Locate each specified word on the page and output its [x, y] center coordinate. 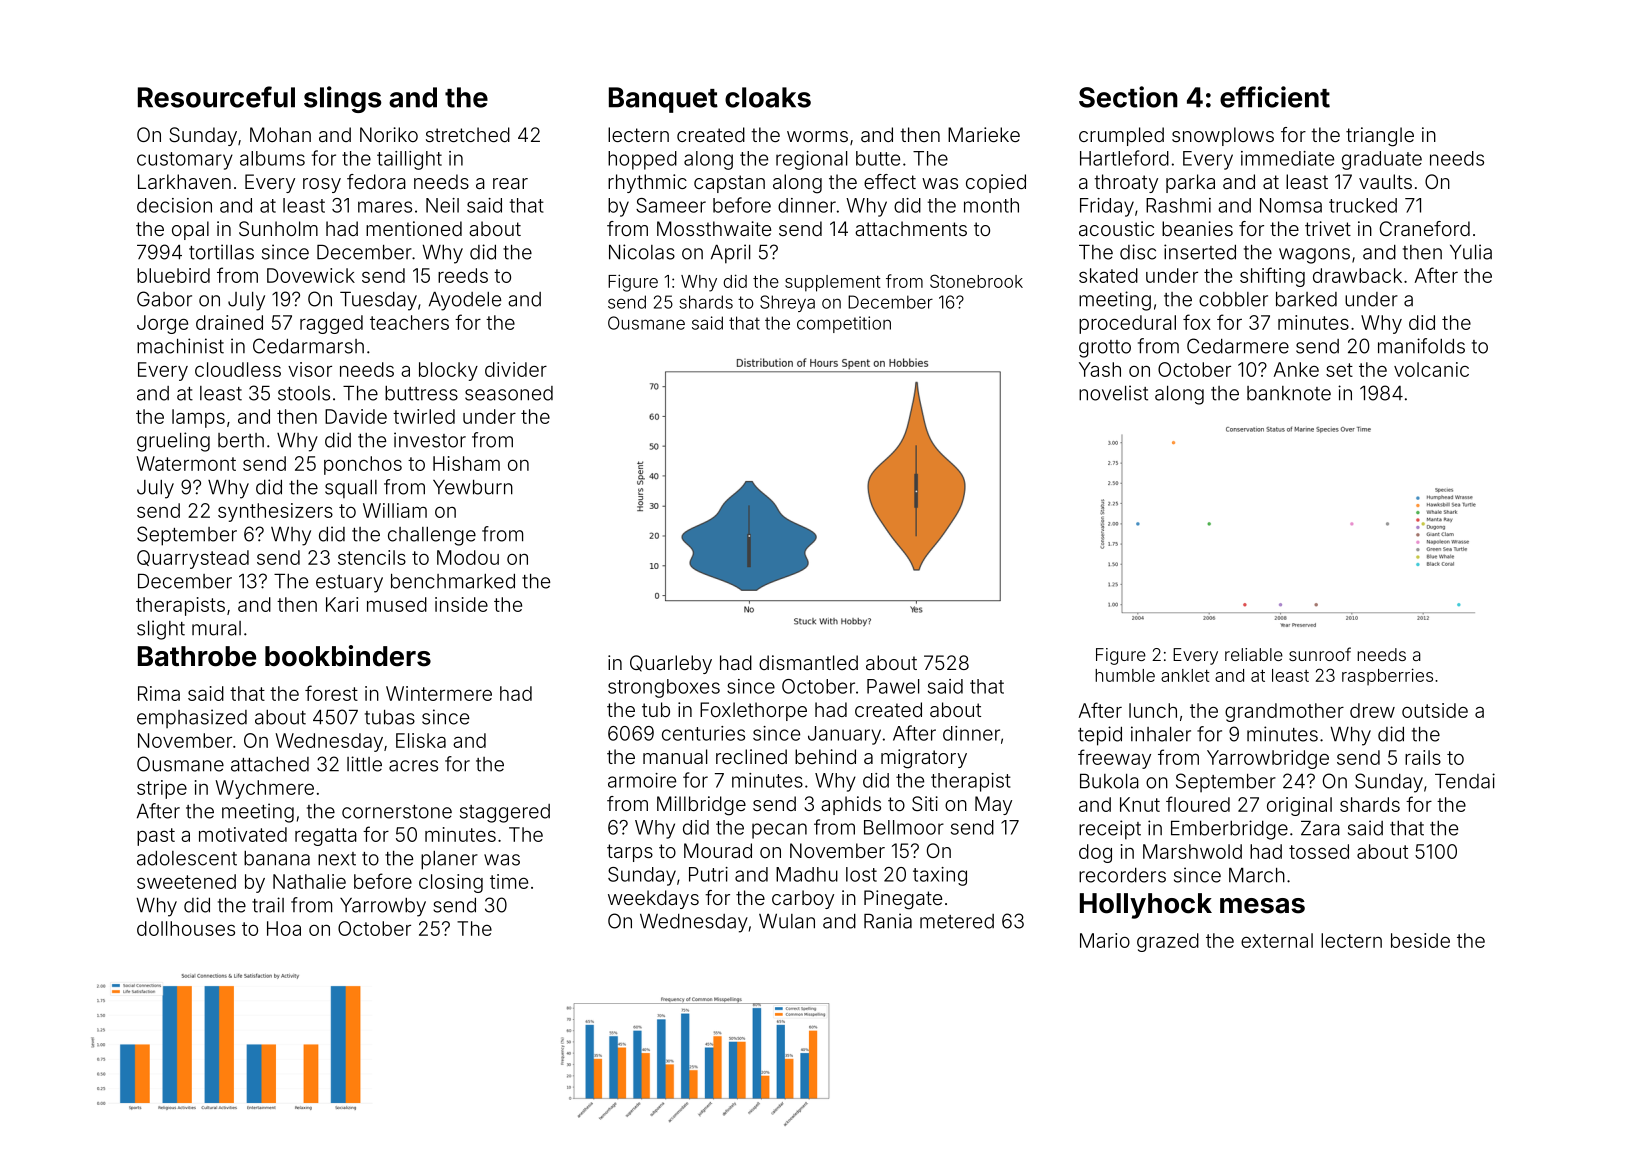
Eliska [421, 740]
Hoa [284, 928]
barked [1306, 299]
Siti [925, 803]
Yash [1100, 369]
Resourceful [216, 97]
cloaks [768, 97]
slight [161, 630]
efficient [1275, 97]
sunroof [1320, 654]
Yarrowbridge [1268, 759]
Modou [468, 557]
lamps [198, 418]
